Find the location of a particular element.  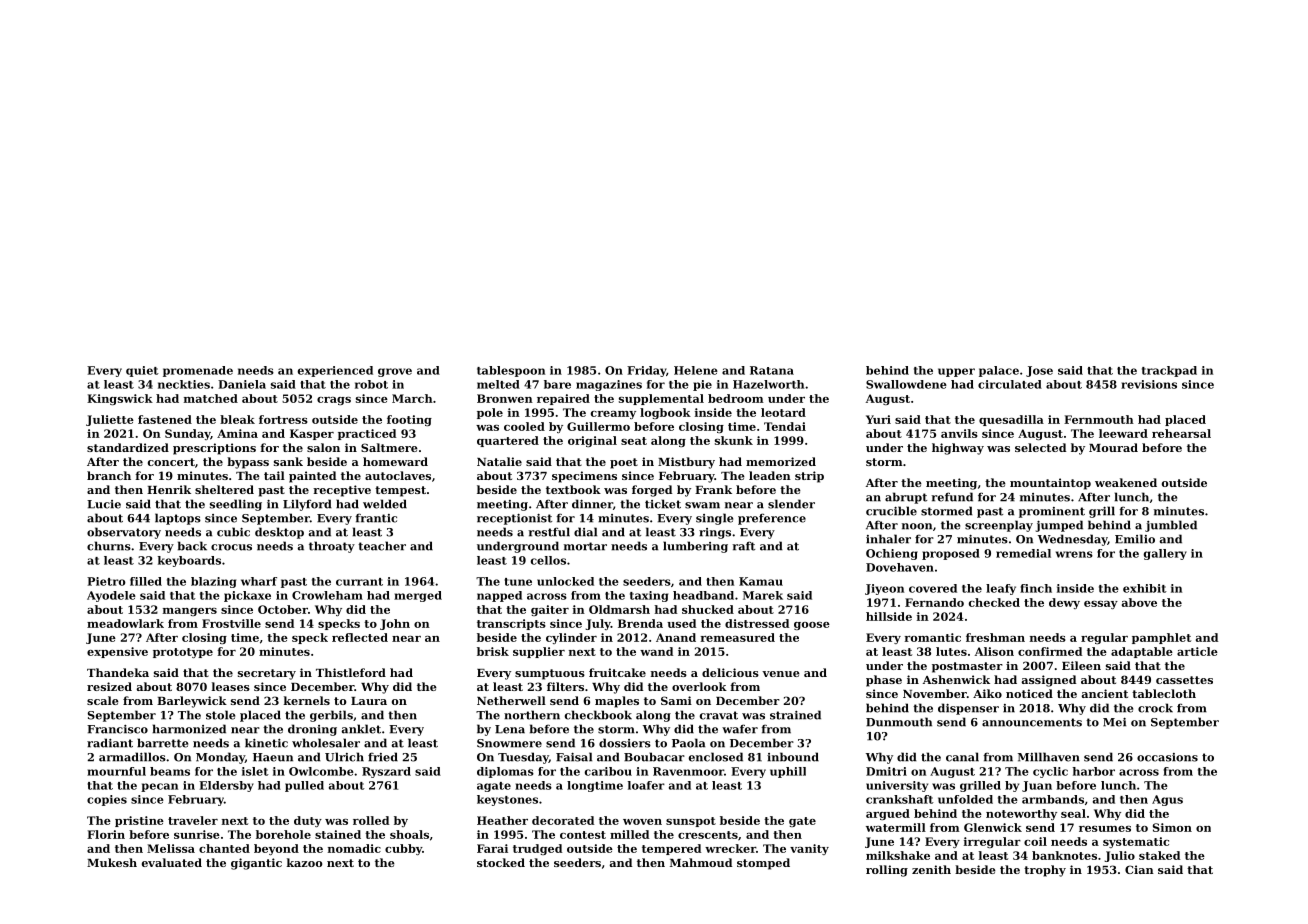

Eldersby is located at coordinates (226, 786).
